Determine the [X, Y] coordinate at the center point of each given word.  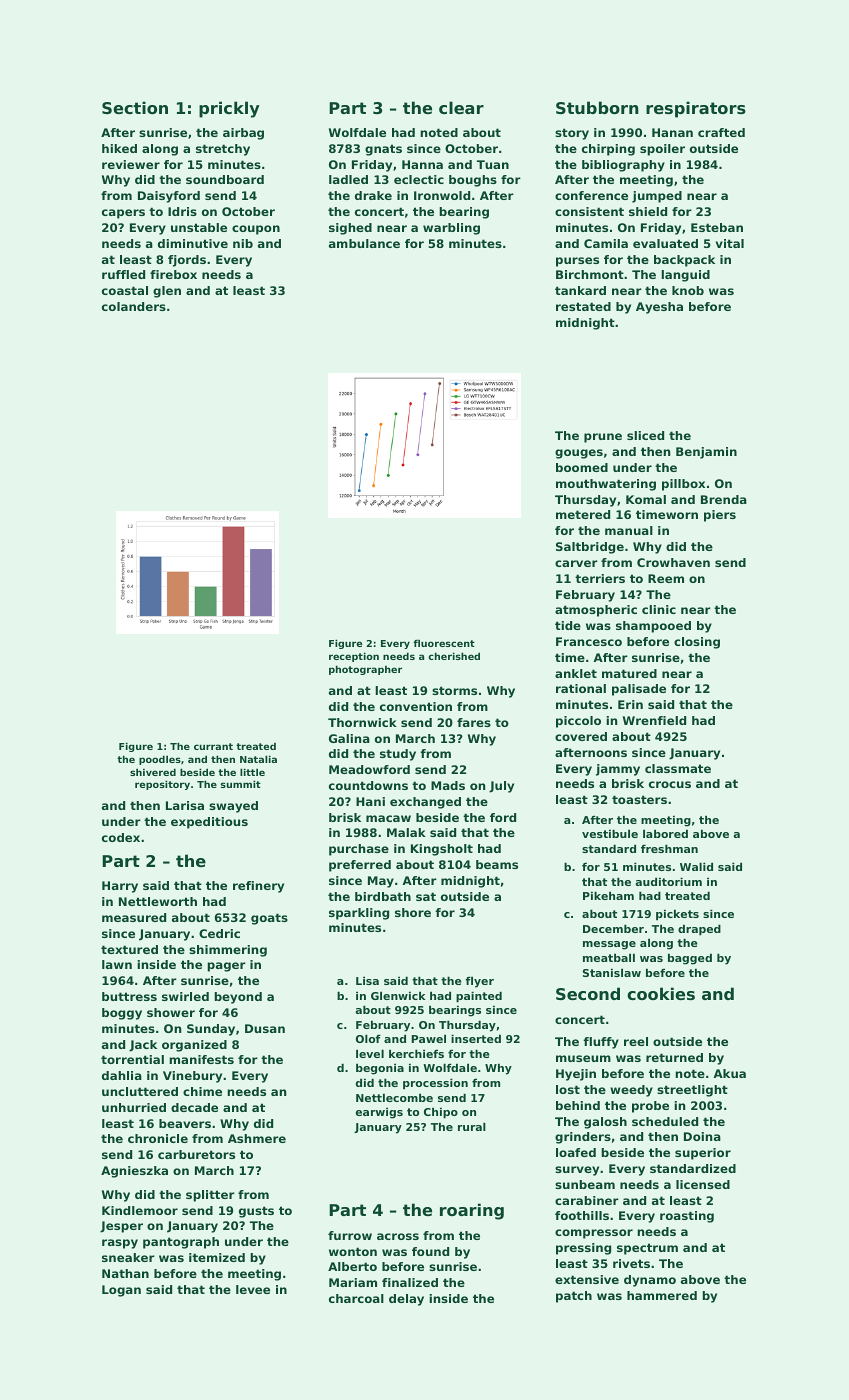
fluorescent [444, 643]
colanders [134, 306]
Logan [121, 1291]
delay [406, 1300]
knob [688, 290]
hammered [662, 1295]
